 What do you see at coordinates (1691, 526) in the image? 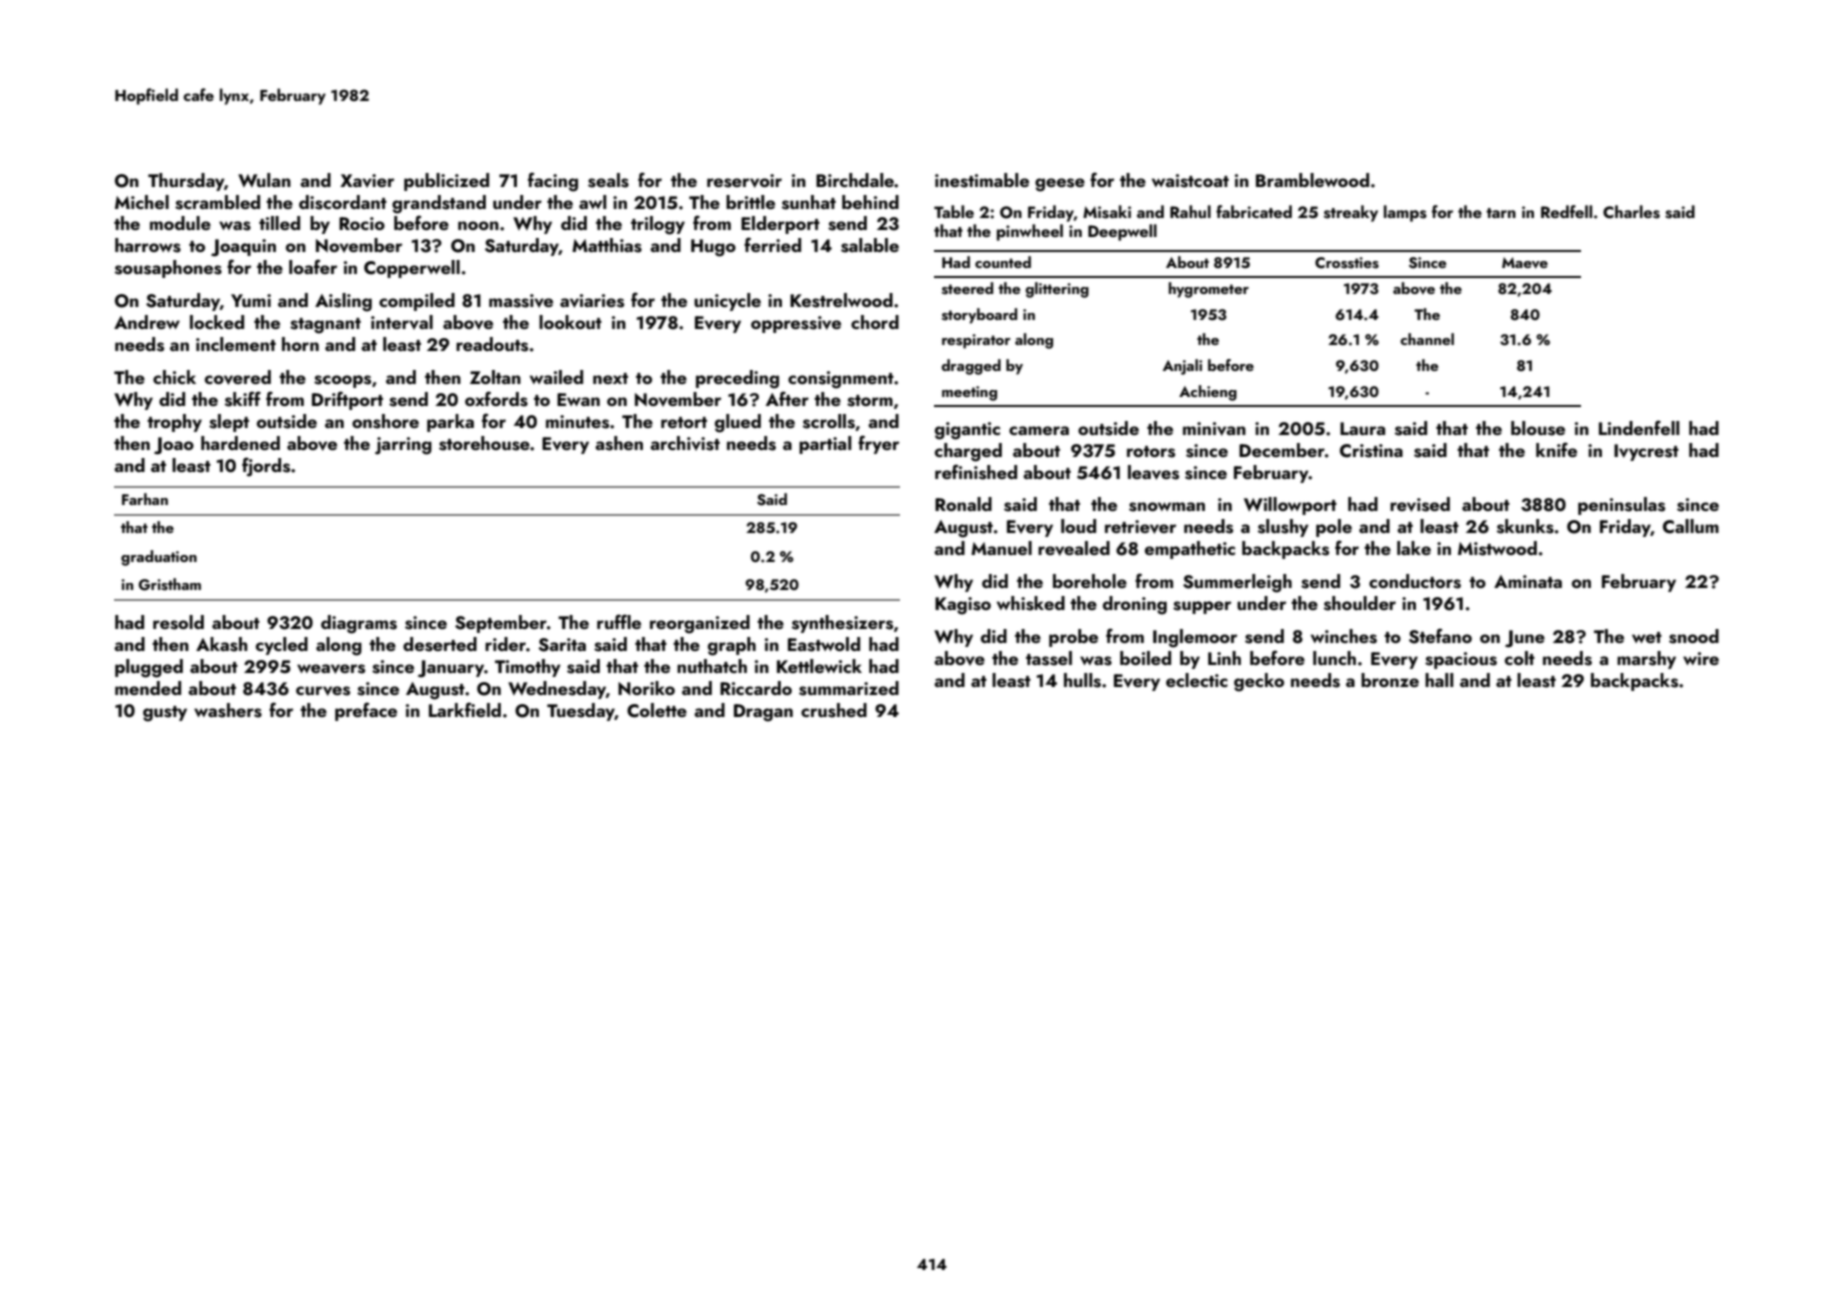
I see `Callum` at bounding box center [1691, 526].
